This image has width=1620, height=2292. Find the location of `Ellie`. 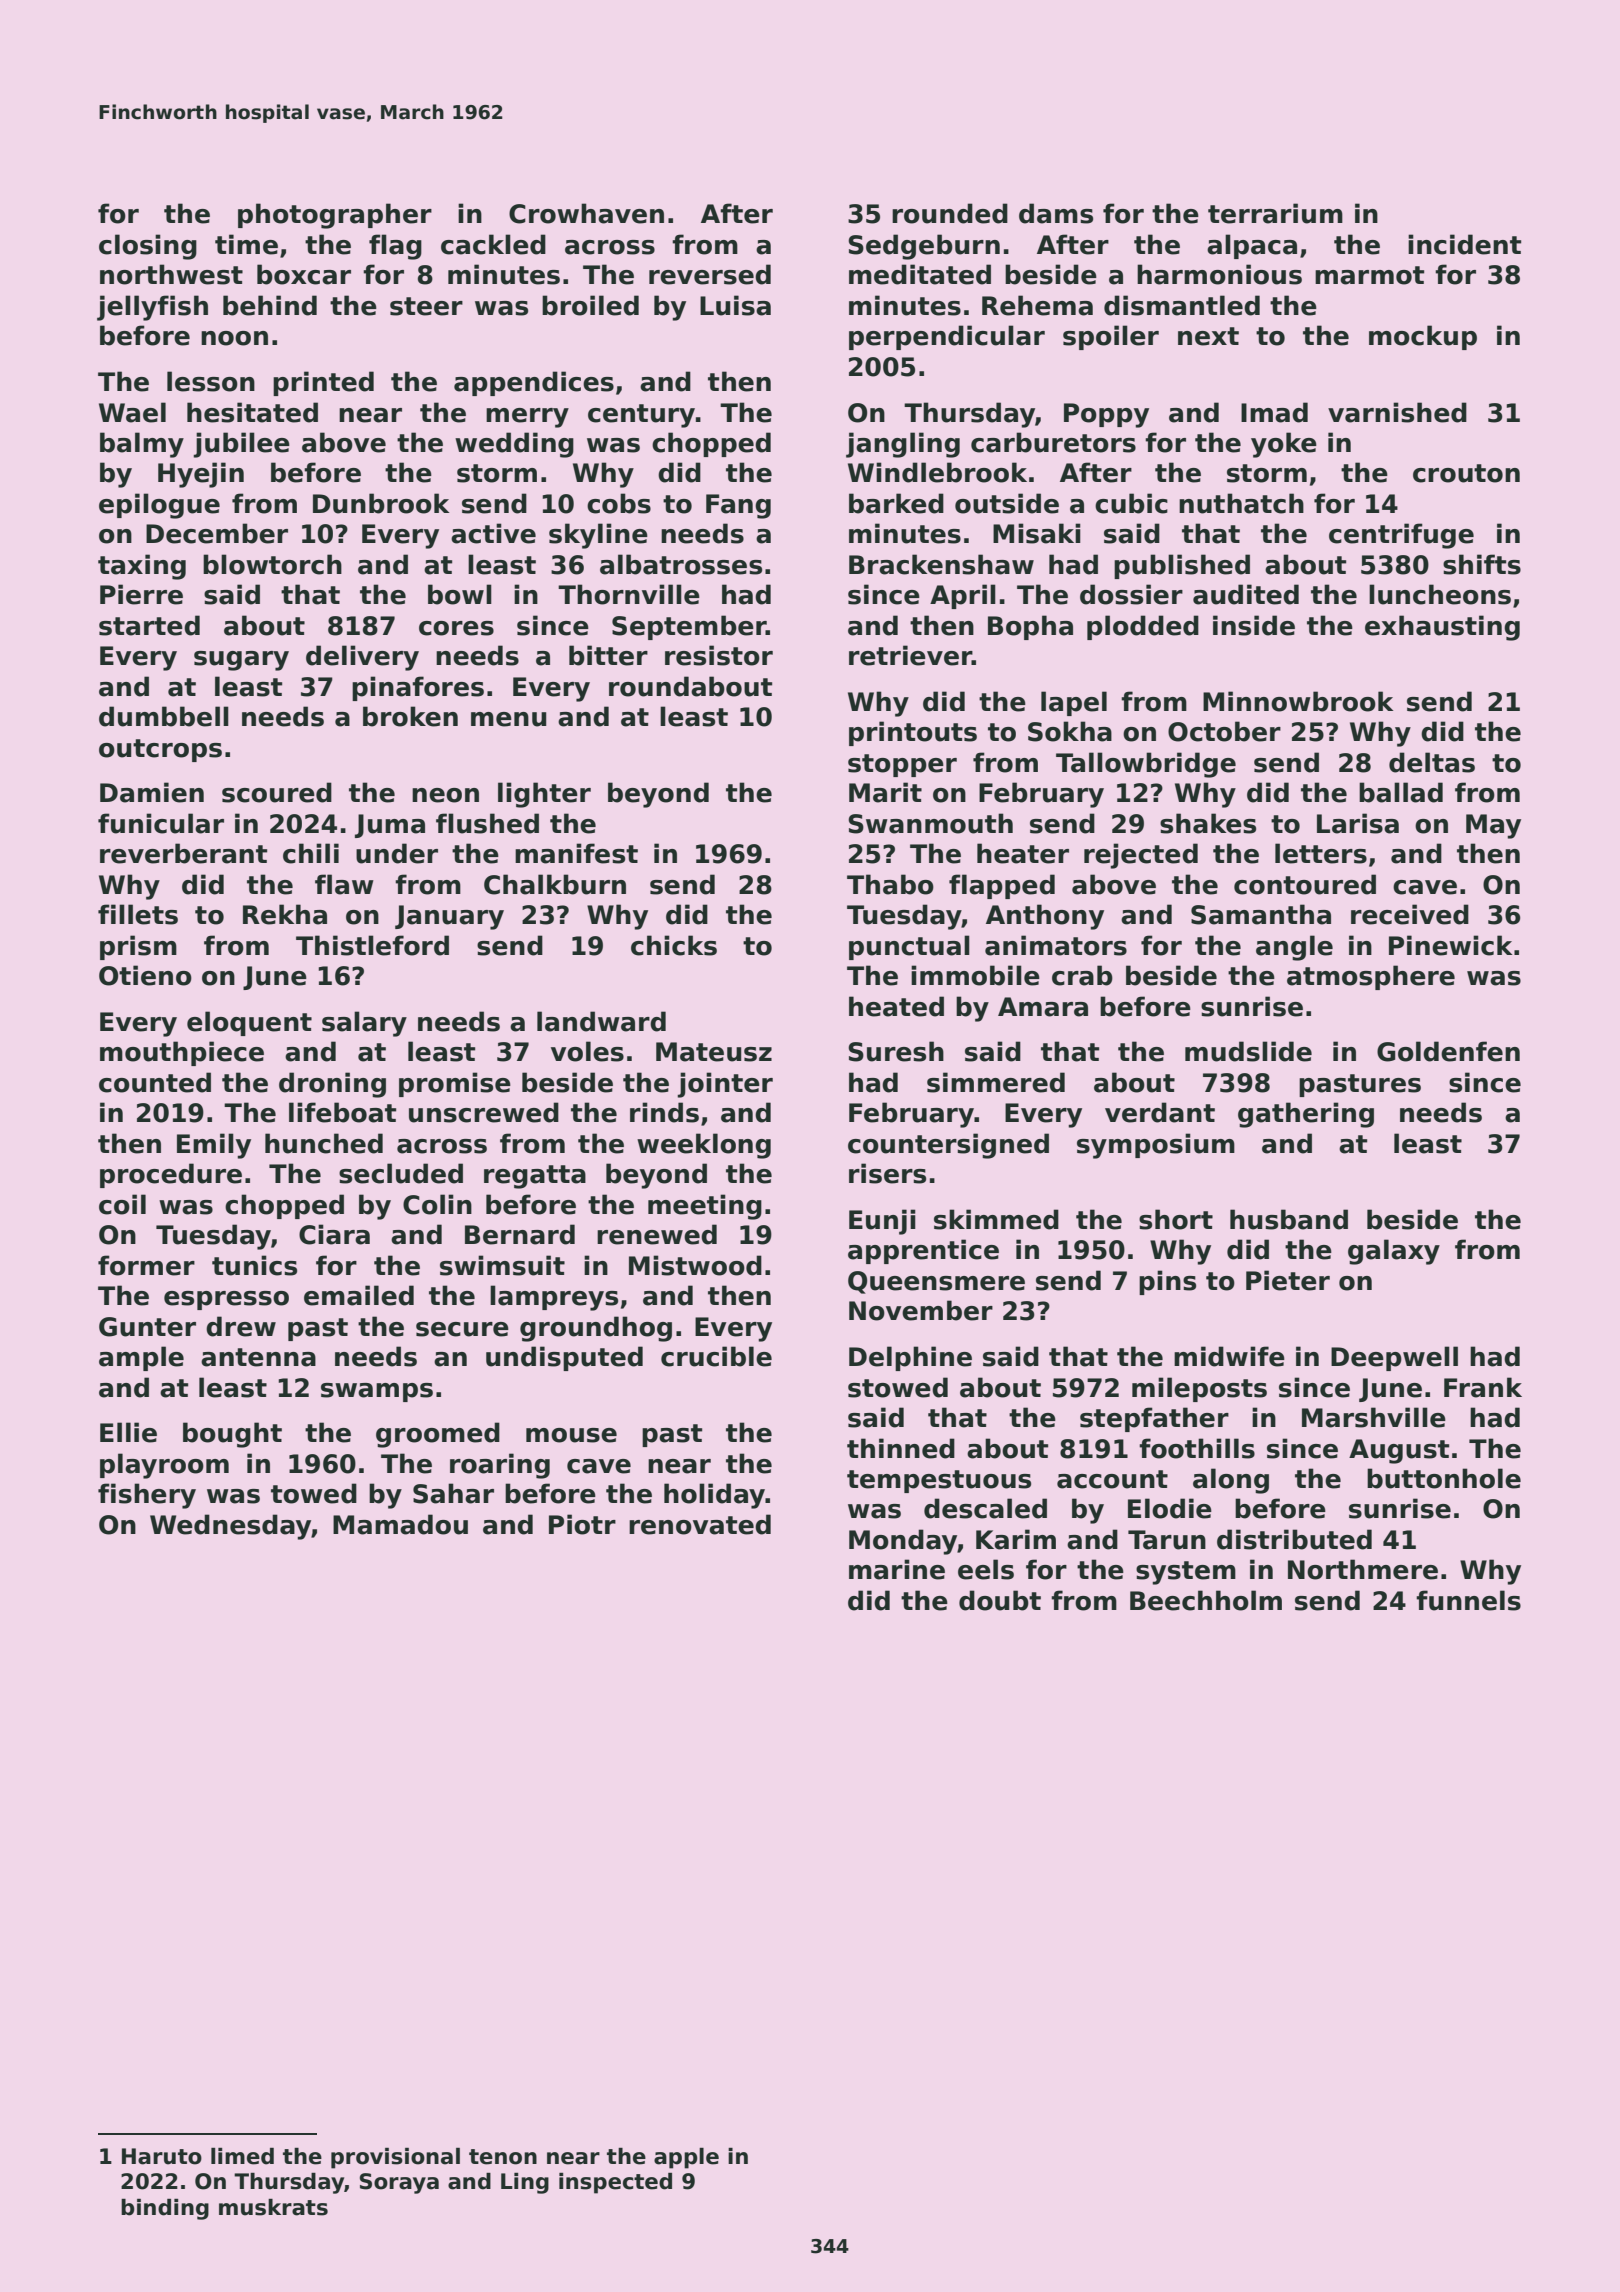

Ellie is located at coordinates (128, 1432).
